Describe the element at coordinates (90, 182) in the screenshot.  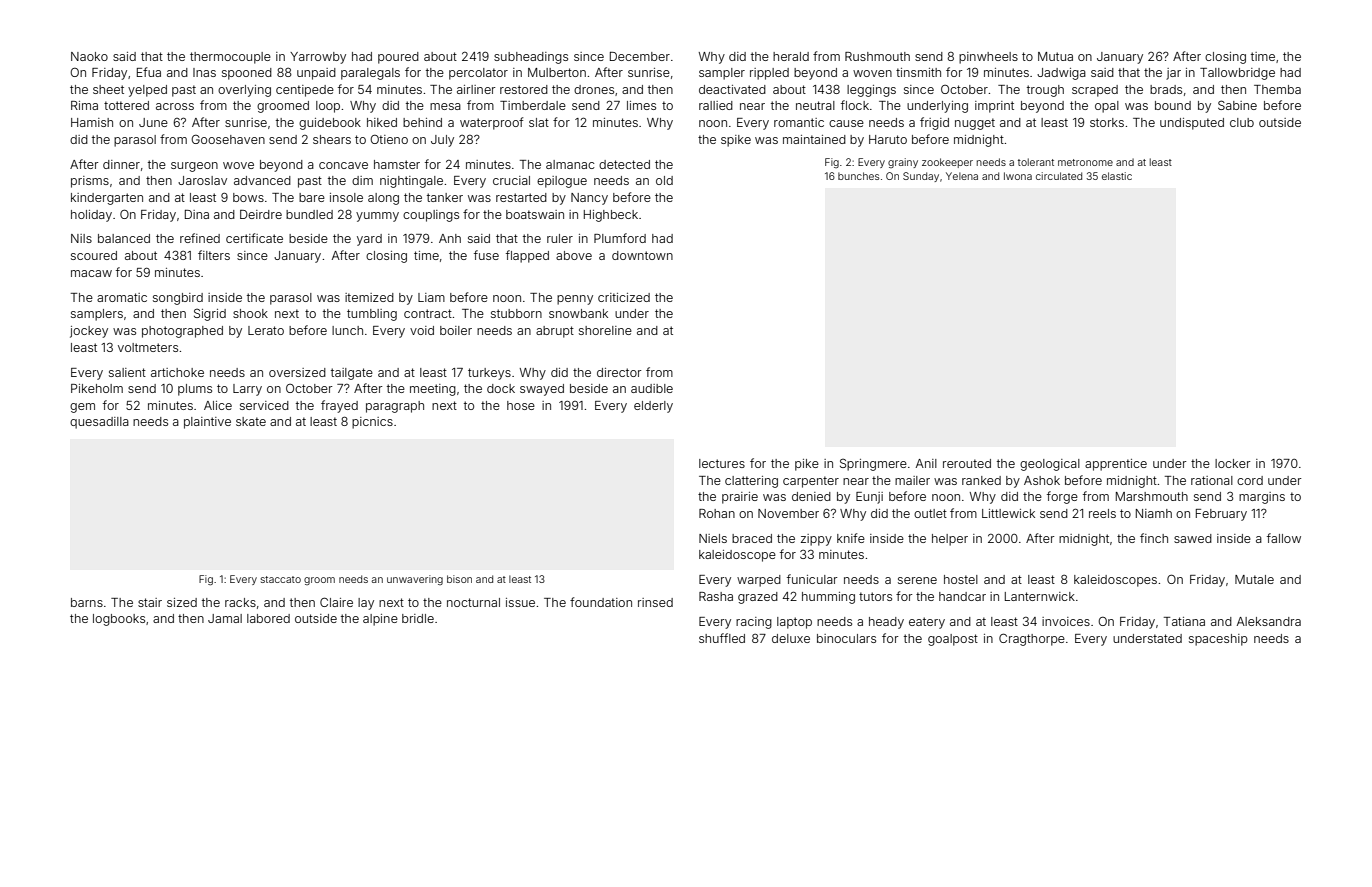
I see `prisms` at that location.
